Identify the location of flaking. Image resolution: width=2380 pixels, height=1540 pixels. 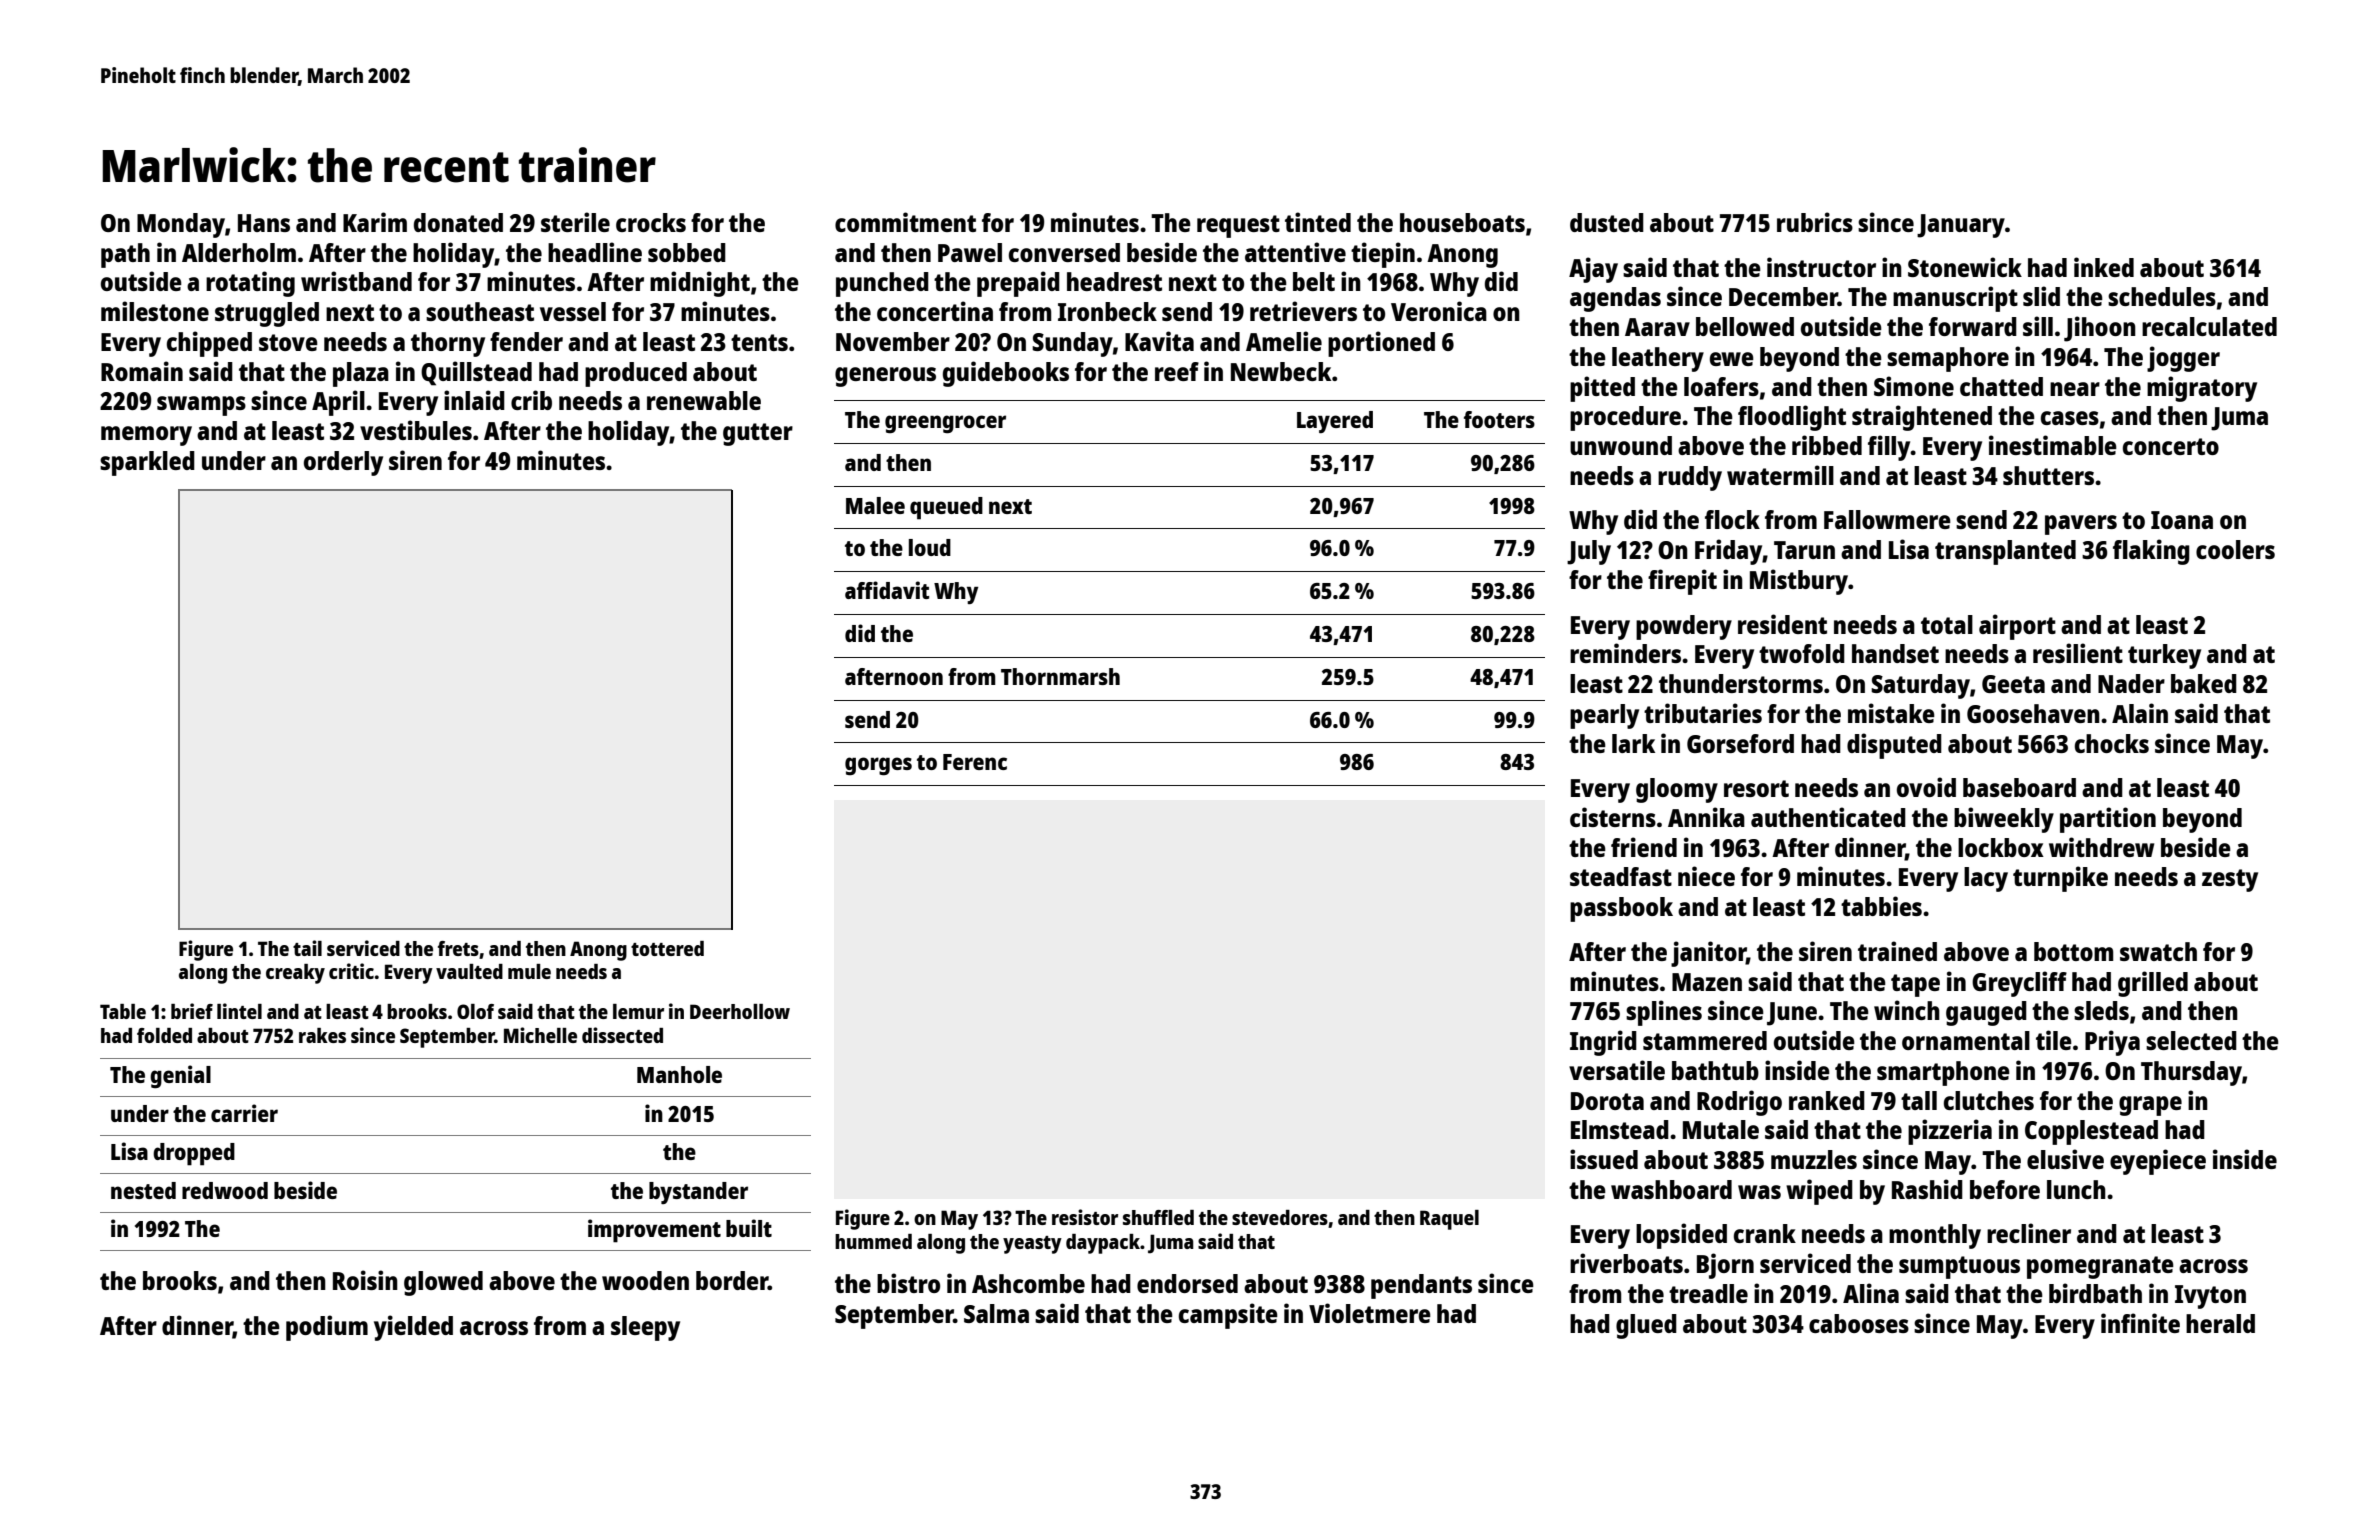
(2151, 552).
